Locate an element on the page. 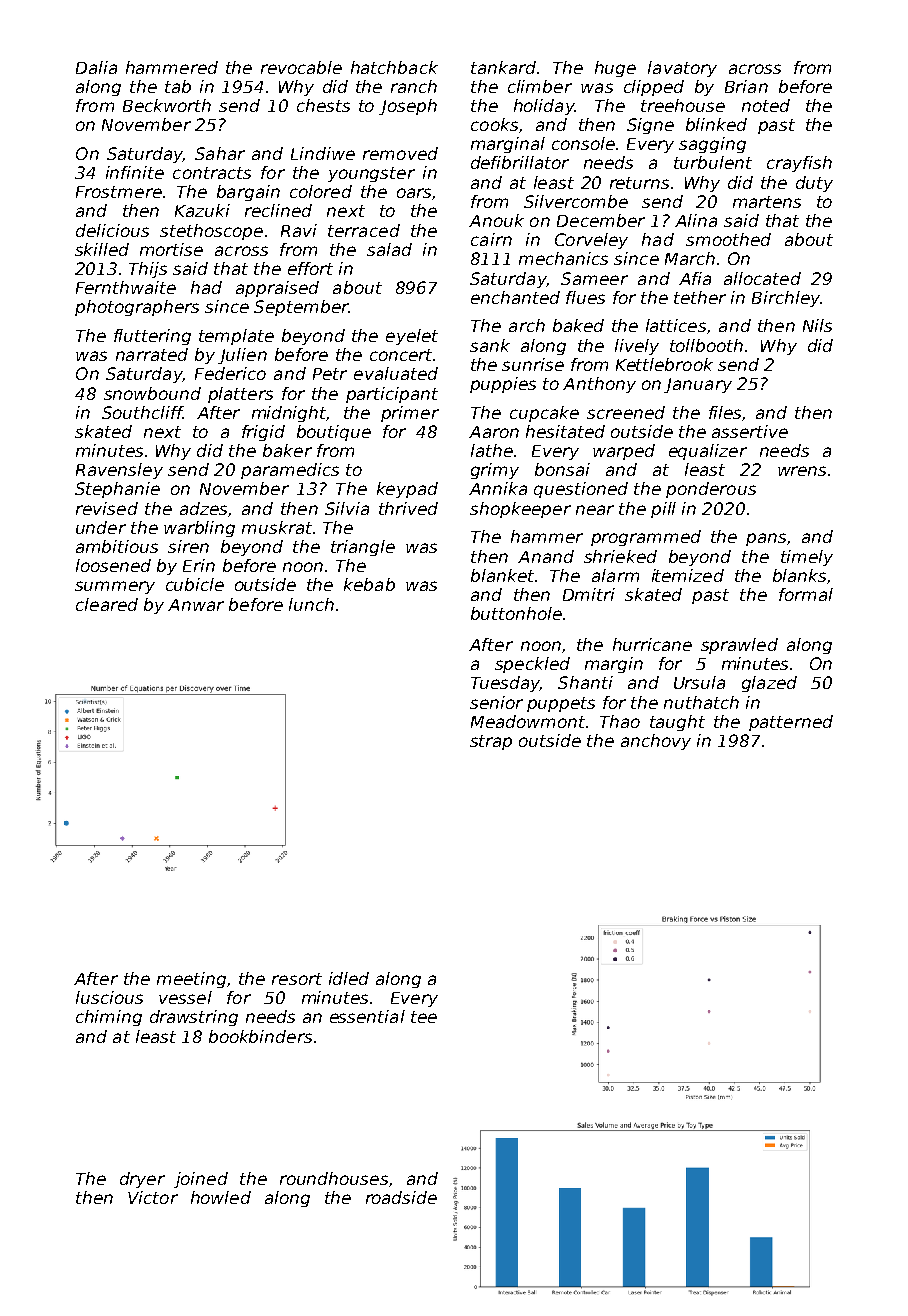 The height and width of the document is (1316, 908). meeting is located at coordinates (191, 980).
